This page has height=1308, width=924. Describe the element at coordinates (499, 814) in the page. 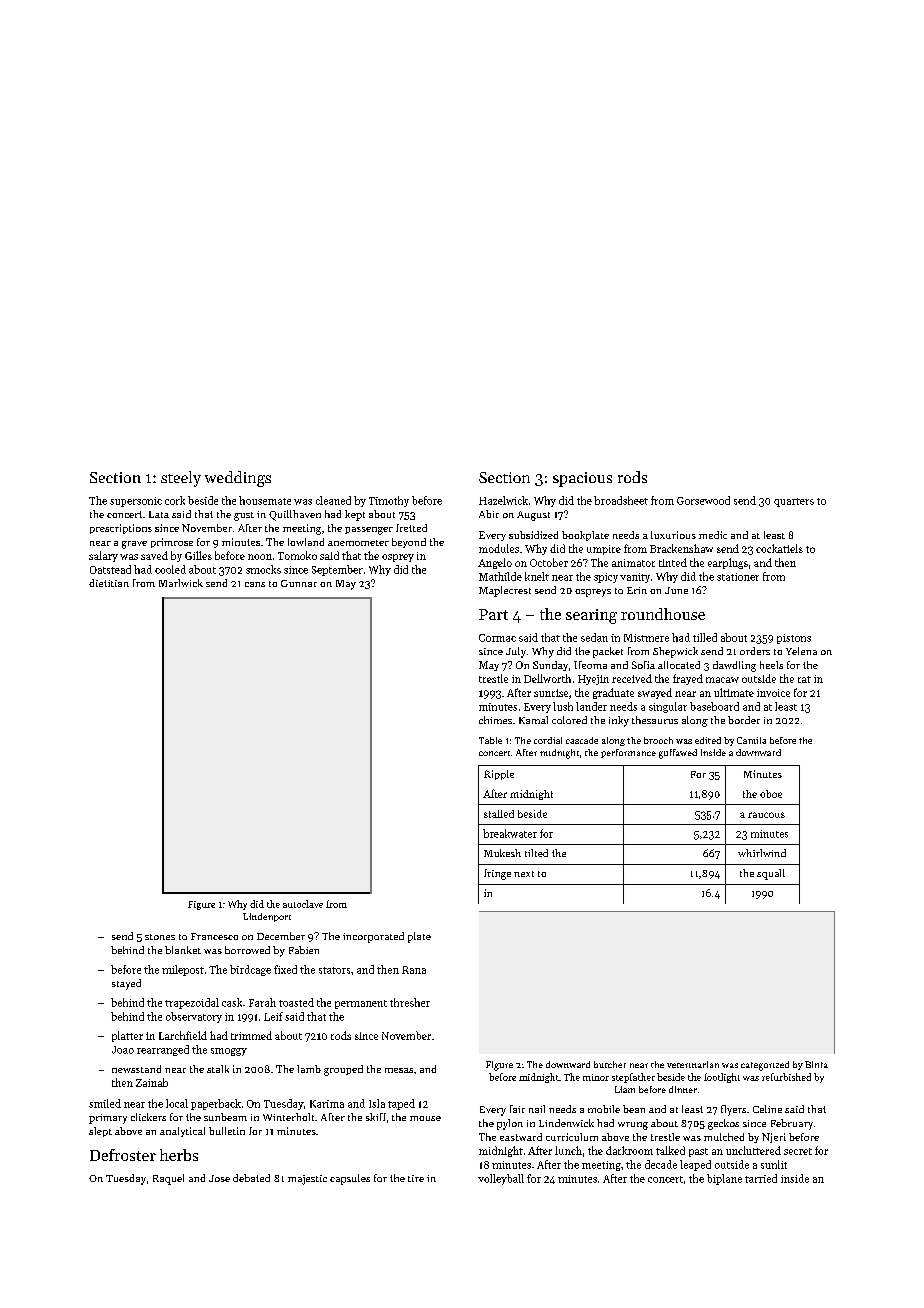

I see `stalled` at that location.
